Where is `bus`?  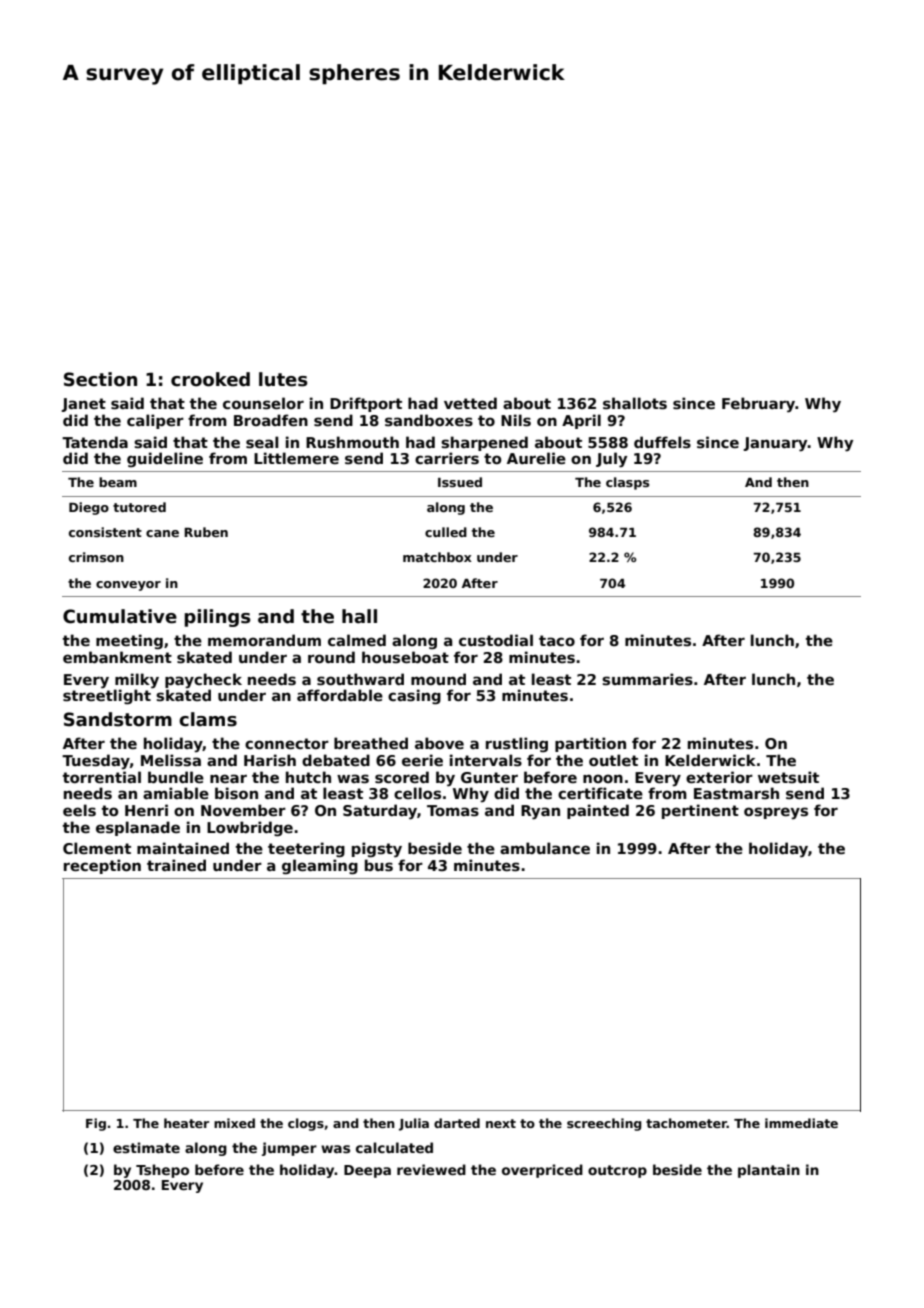 bus is located at coordinates (379, 865).
